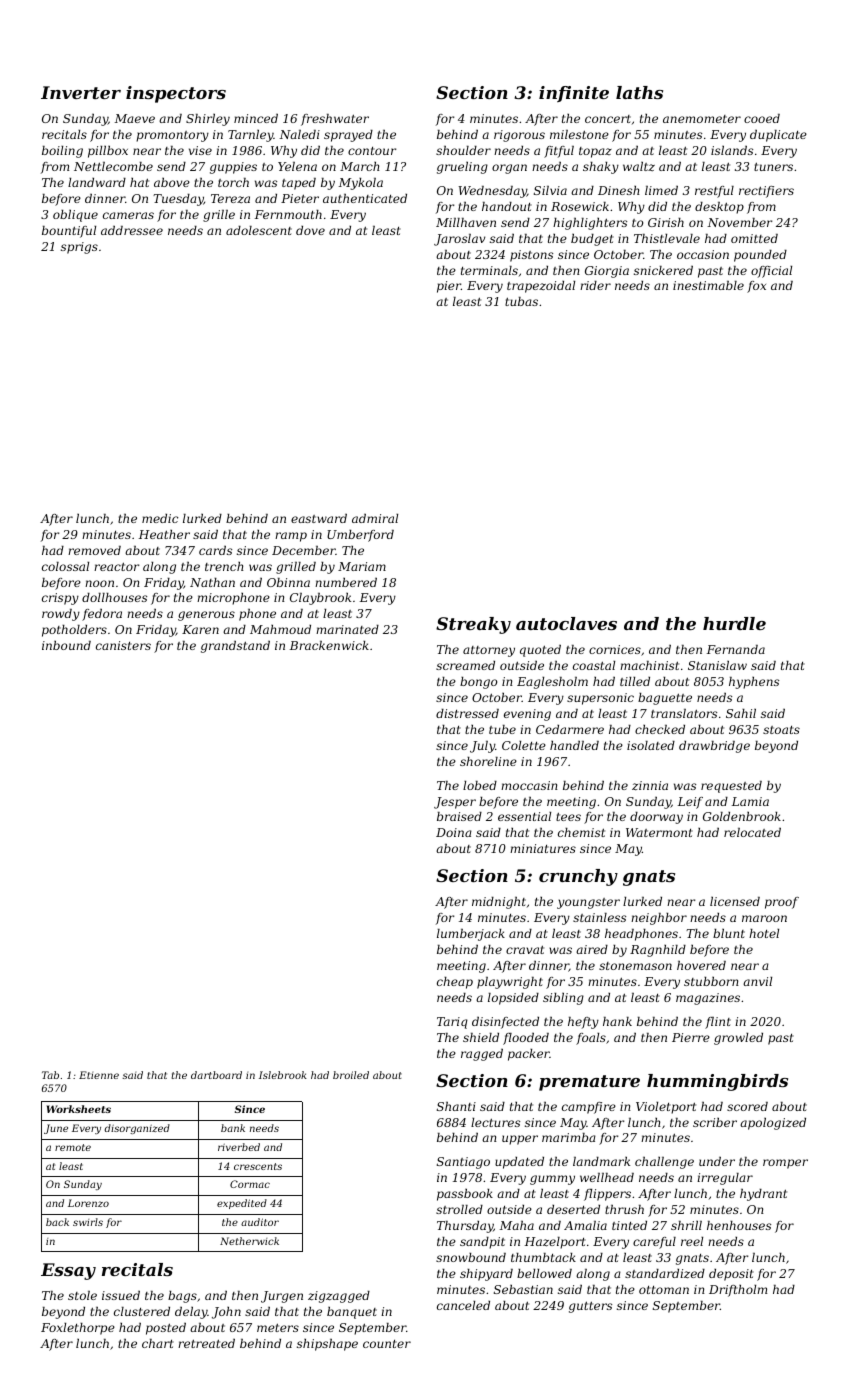  Describe the element at coordinates (335, 120) in the screenshot. I see `freshwater` at that location.
